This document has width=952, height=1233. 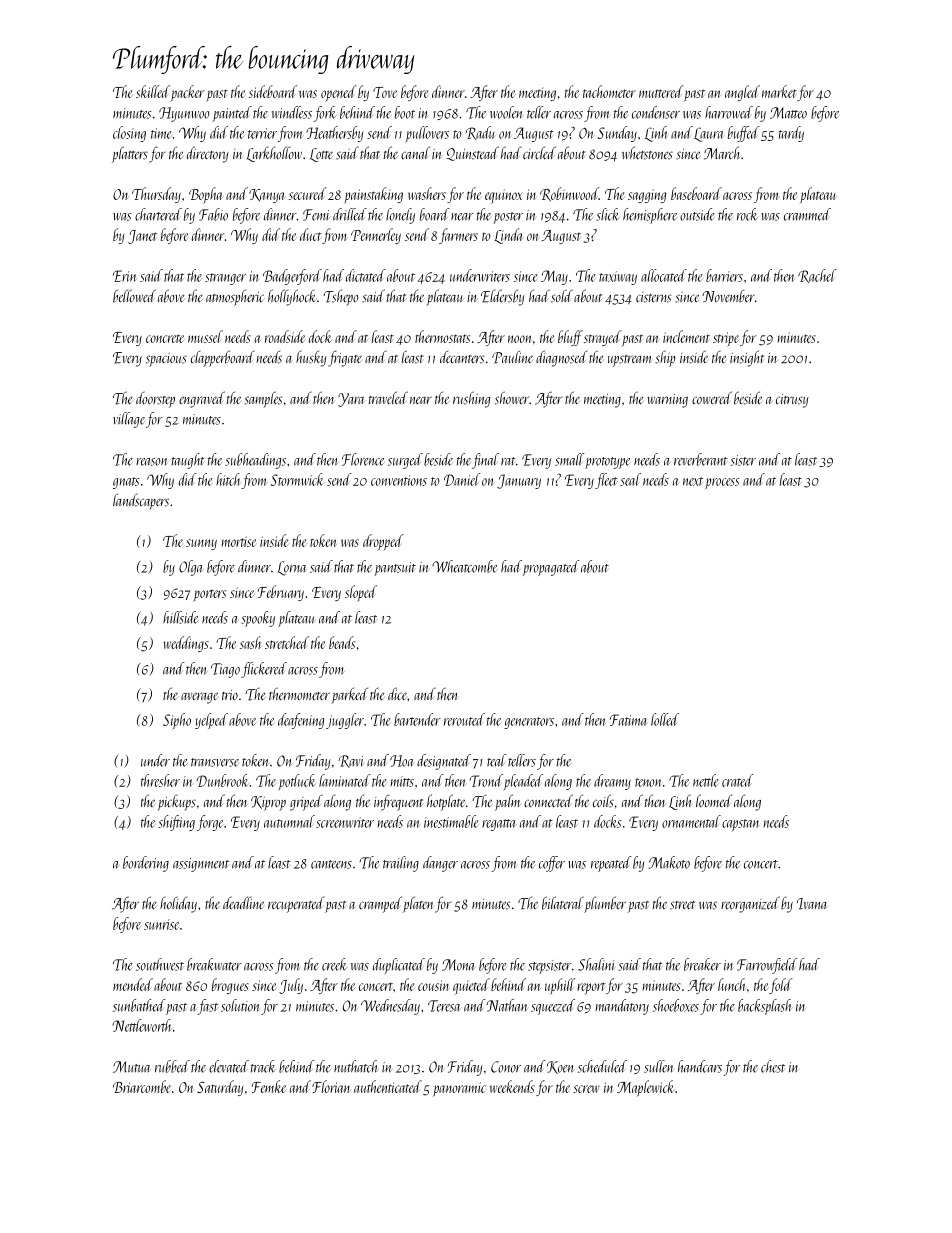 I want to click on tardy, so click(x=791, y=134).
